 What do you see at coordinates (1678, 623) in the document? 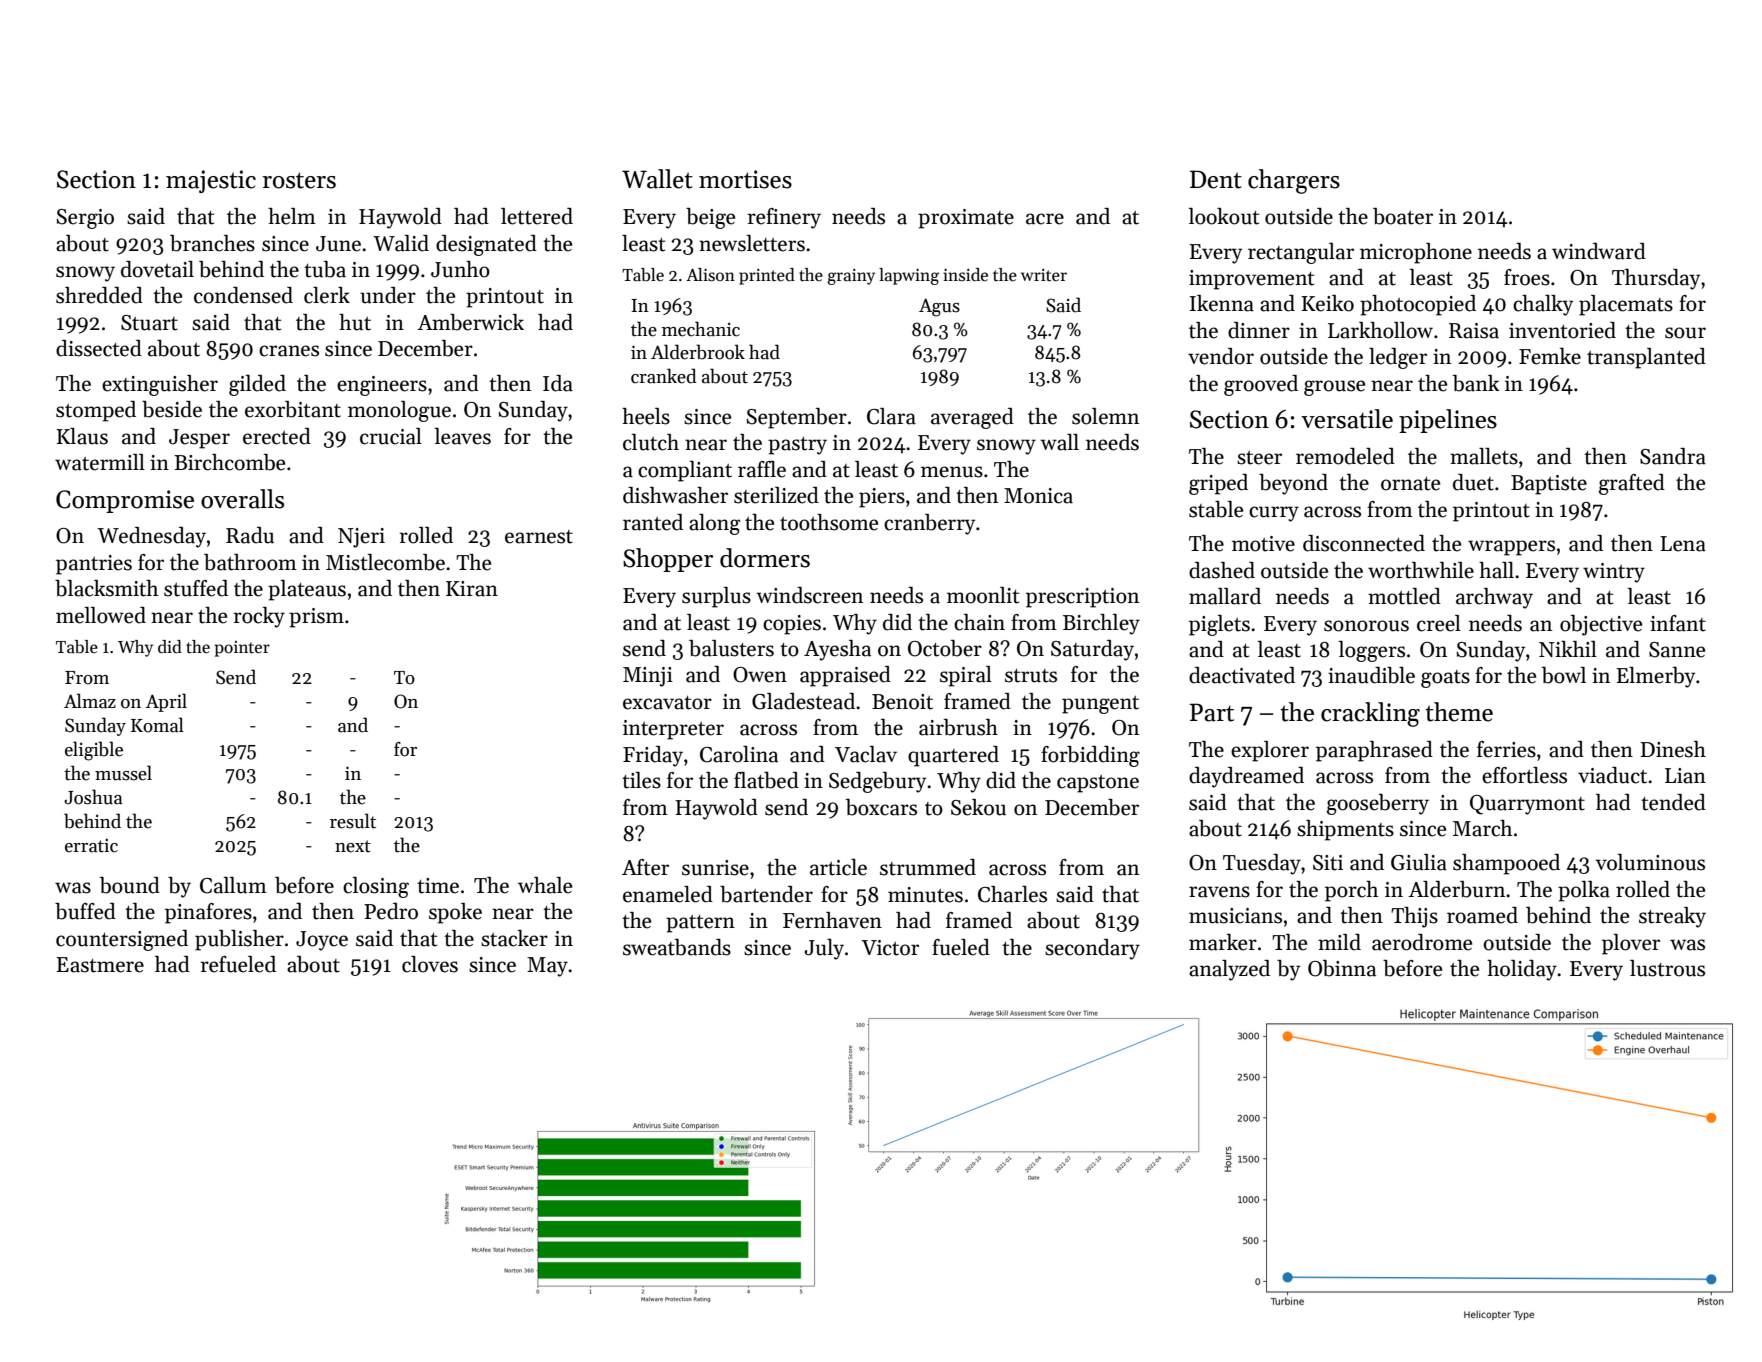
I see `infant` at bounding box center [1678, 623].
